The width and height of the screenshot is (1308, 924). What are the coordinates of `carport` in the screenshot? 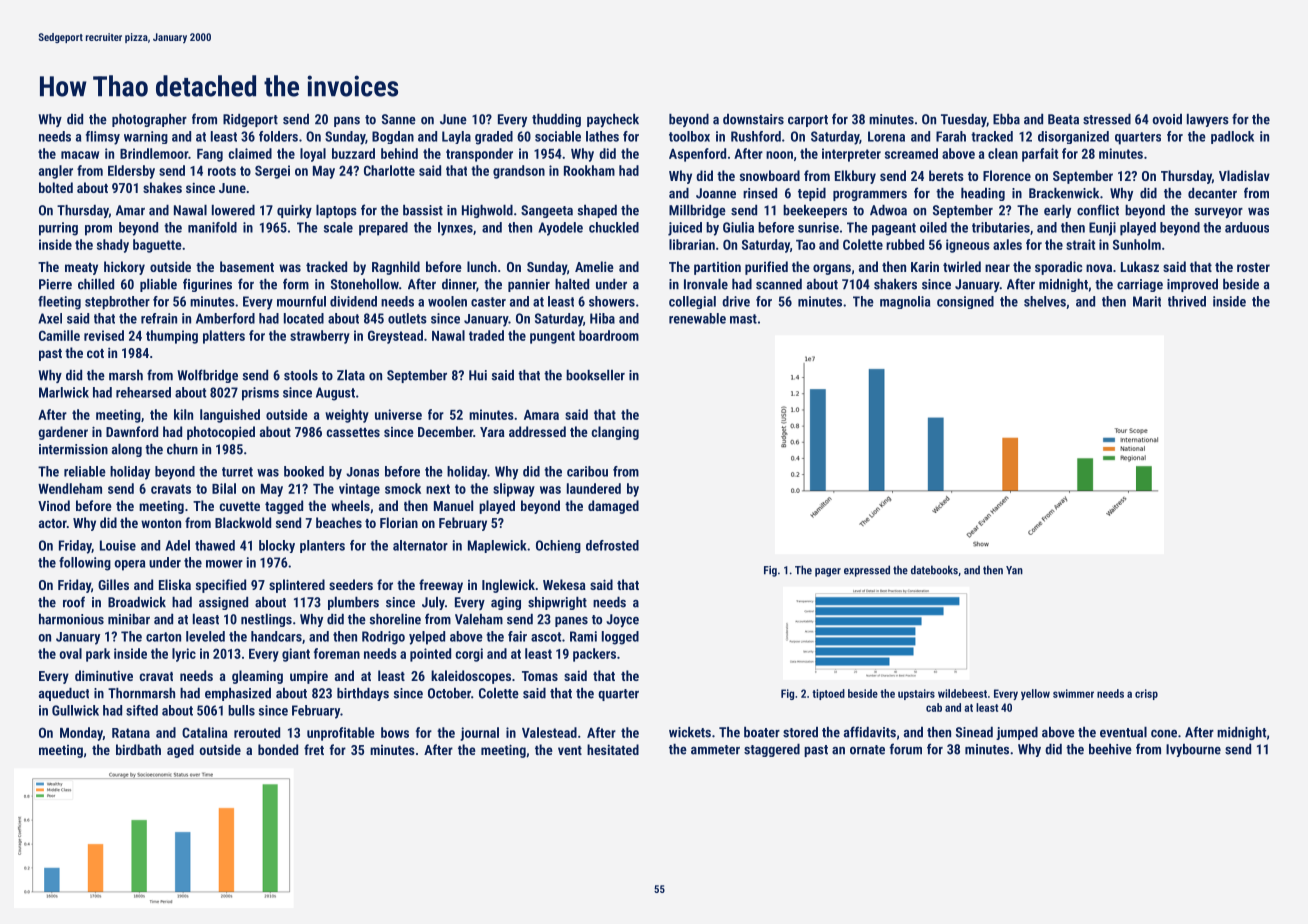 It's located at (808, 121).
